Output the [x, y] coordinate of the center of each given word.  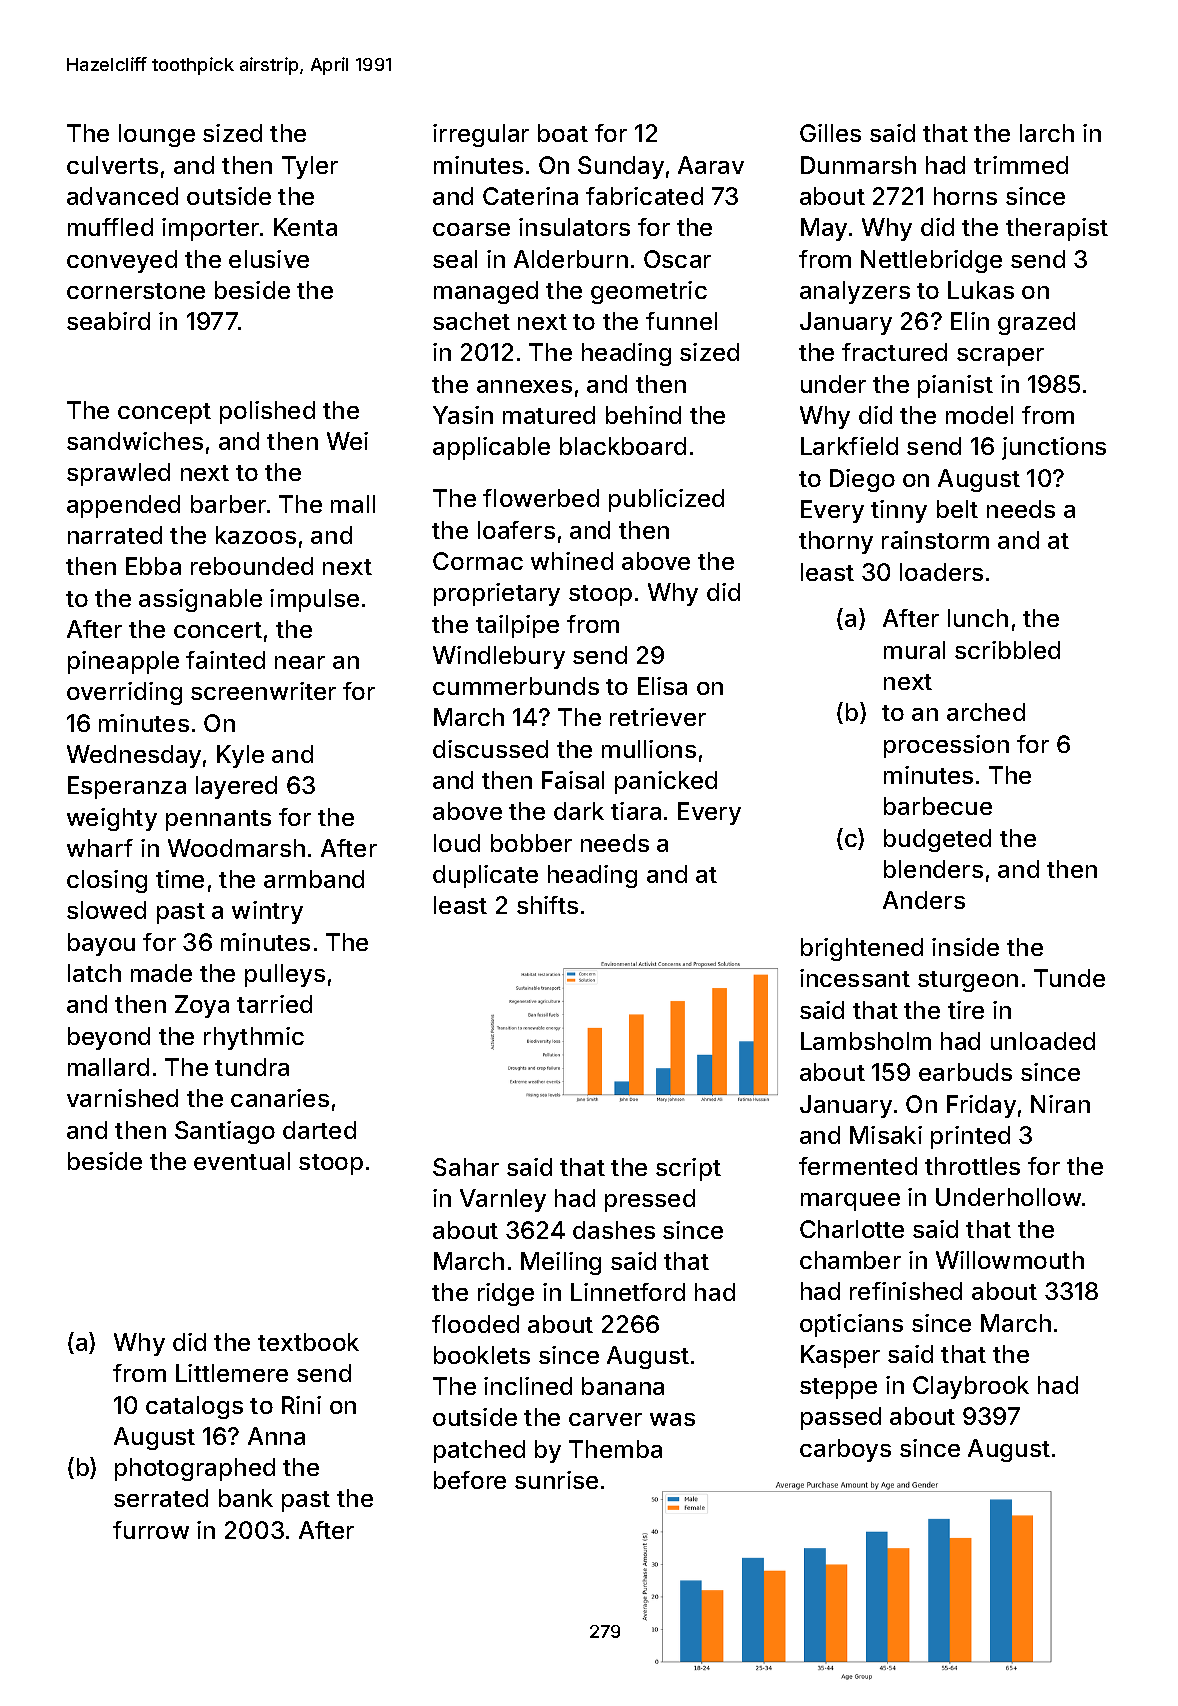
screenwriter [263, 691]
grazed [1036, 323]
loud [457, 843]
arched [986, 712]
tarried [274, 1004]
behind [643, 415]
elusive [269, 259]
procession [946, 746]
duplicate [485, 876]
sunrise [556, 1480]
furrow [151, 1530]
